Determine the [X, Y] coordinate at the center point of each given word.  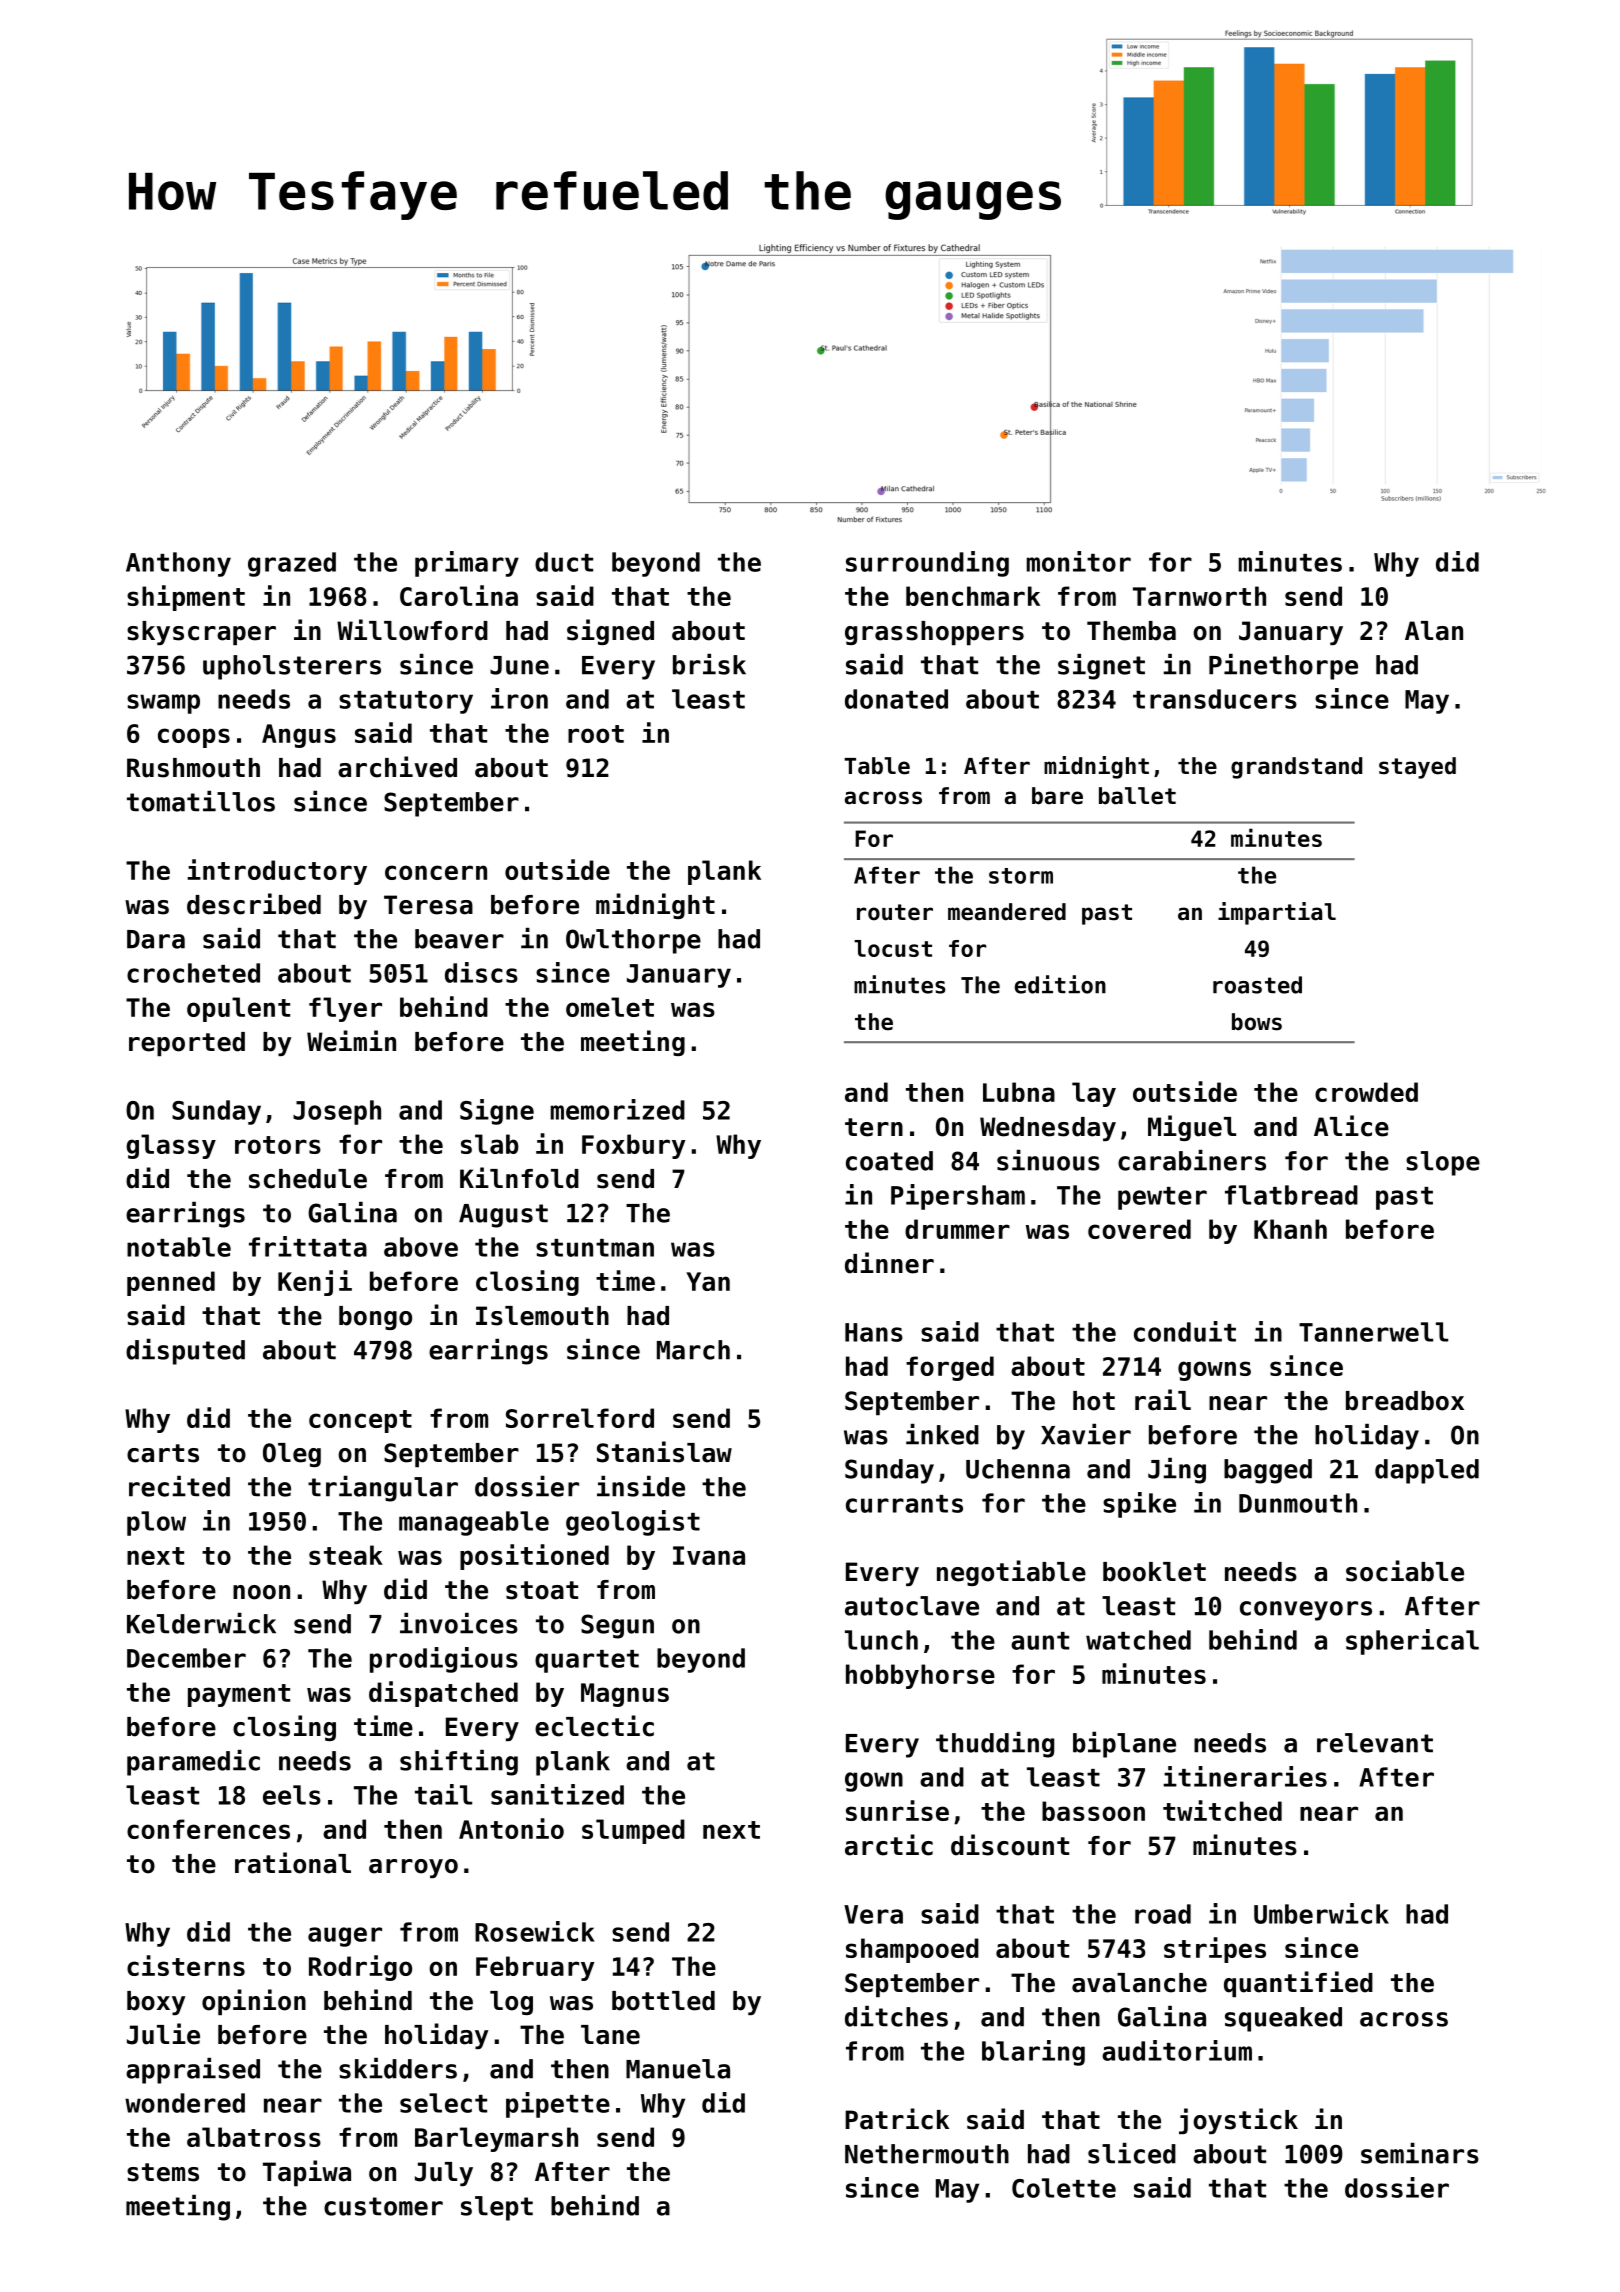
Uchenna [1018, 1469]
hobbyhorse [920, 1676]
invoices [459, 1623]
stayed [1417, 768]
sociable [1405, 1571]
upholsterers [292, 667]
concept [360, 1421]
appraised [193, 2071]
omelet [610, 1007]
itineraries [1245, 1776]
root [596, 734]
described [254, 904]
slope [1443, 1163]
